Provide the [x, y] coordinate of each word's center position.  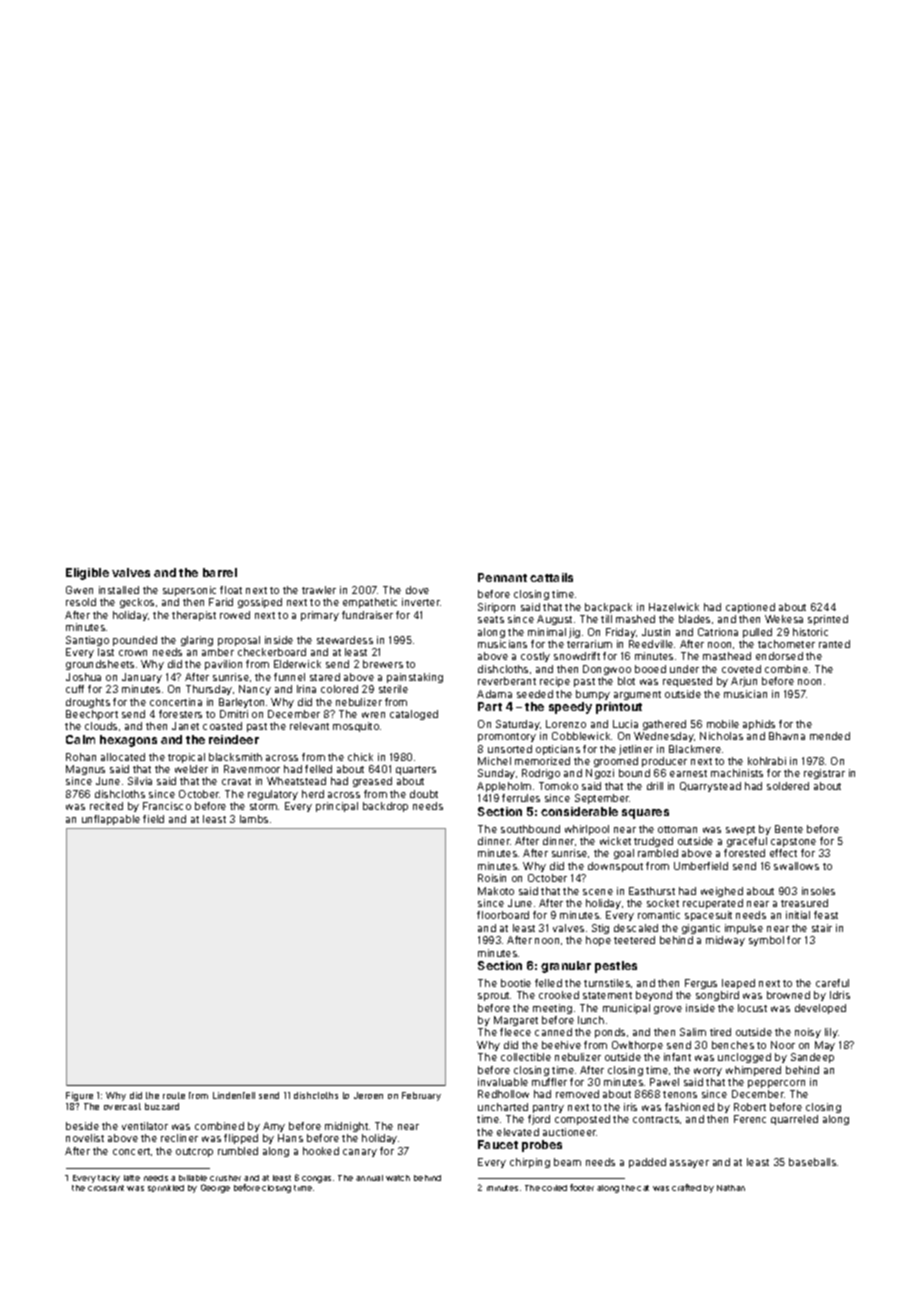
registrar [824, 774]
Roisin [492, 878]
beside [82, 1126]
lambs [254, 819]
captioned [750, 608]
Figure [79, 1096]
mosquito [356, 727]
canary [360, 1153]
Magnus [85, 770]
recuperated [713, 904]
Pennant [502, 577]
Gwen [79, 590]
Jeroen [368, 1095]
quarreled [794, 1120]
